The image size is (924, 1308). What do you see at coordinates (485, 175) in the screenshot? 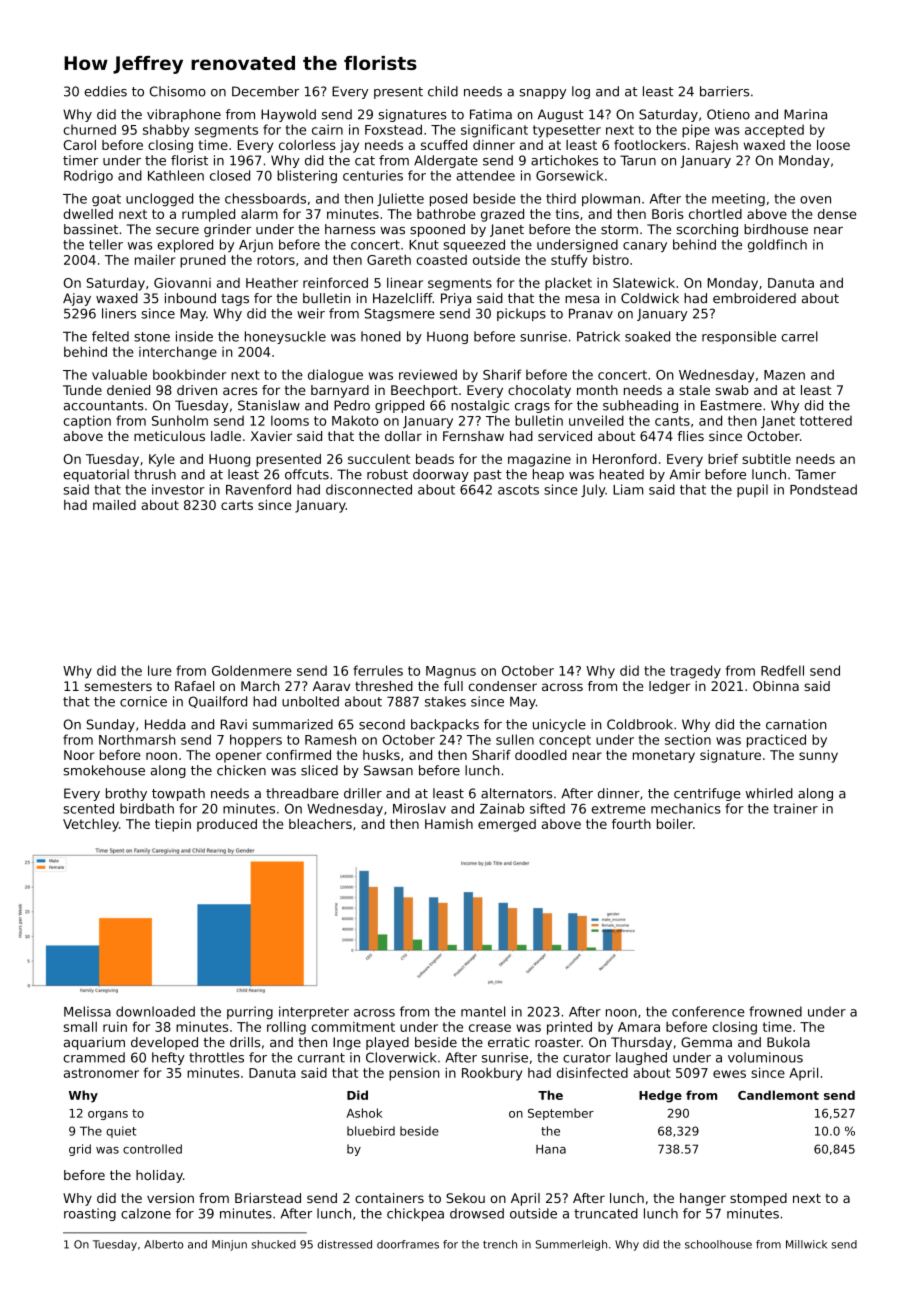
I see `attendee` at bounding box center [485, 175].
